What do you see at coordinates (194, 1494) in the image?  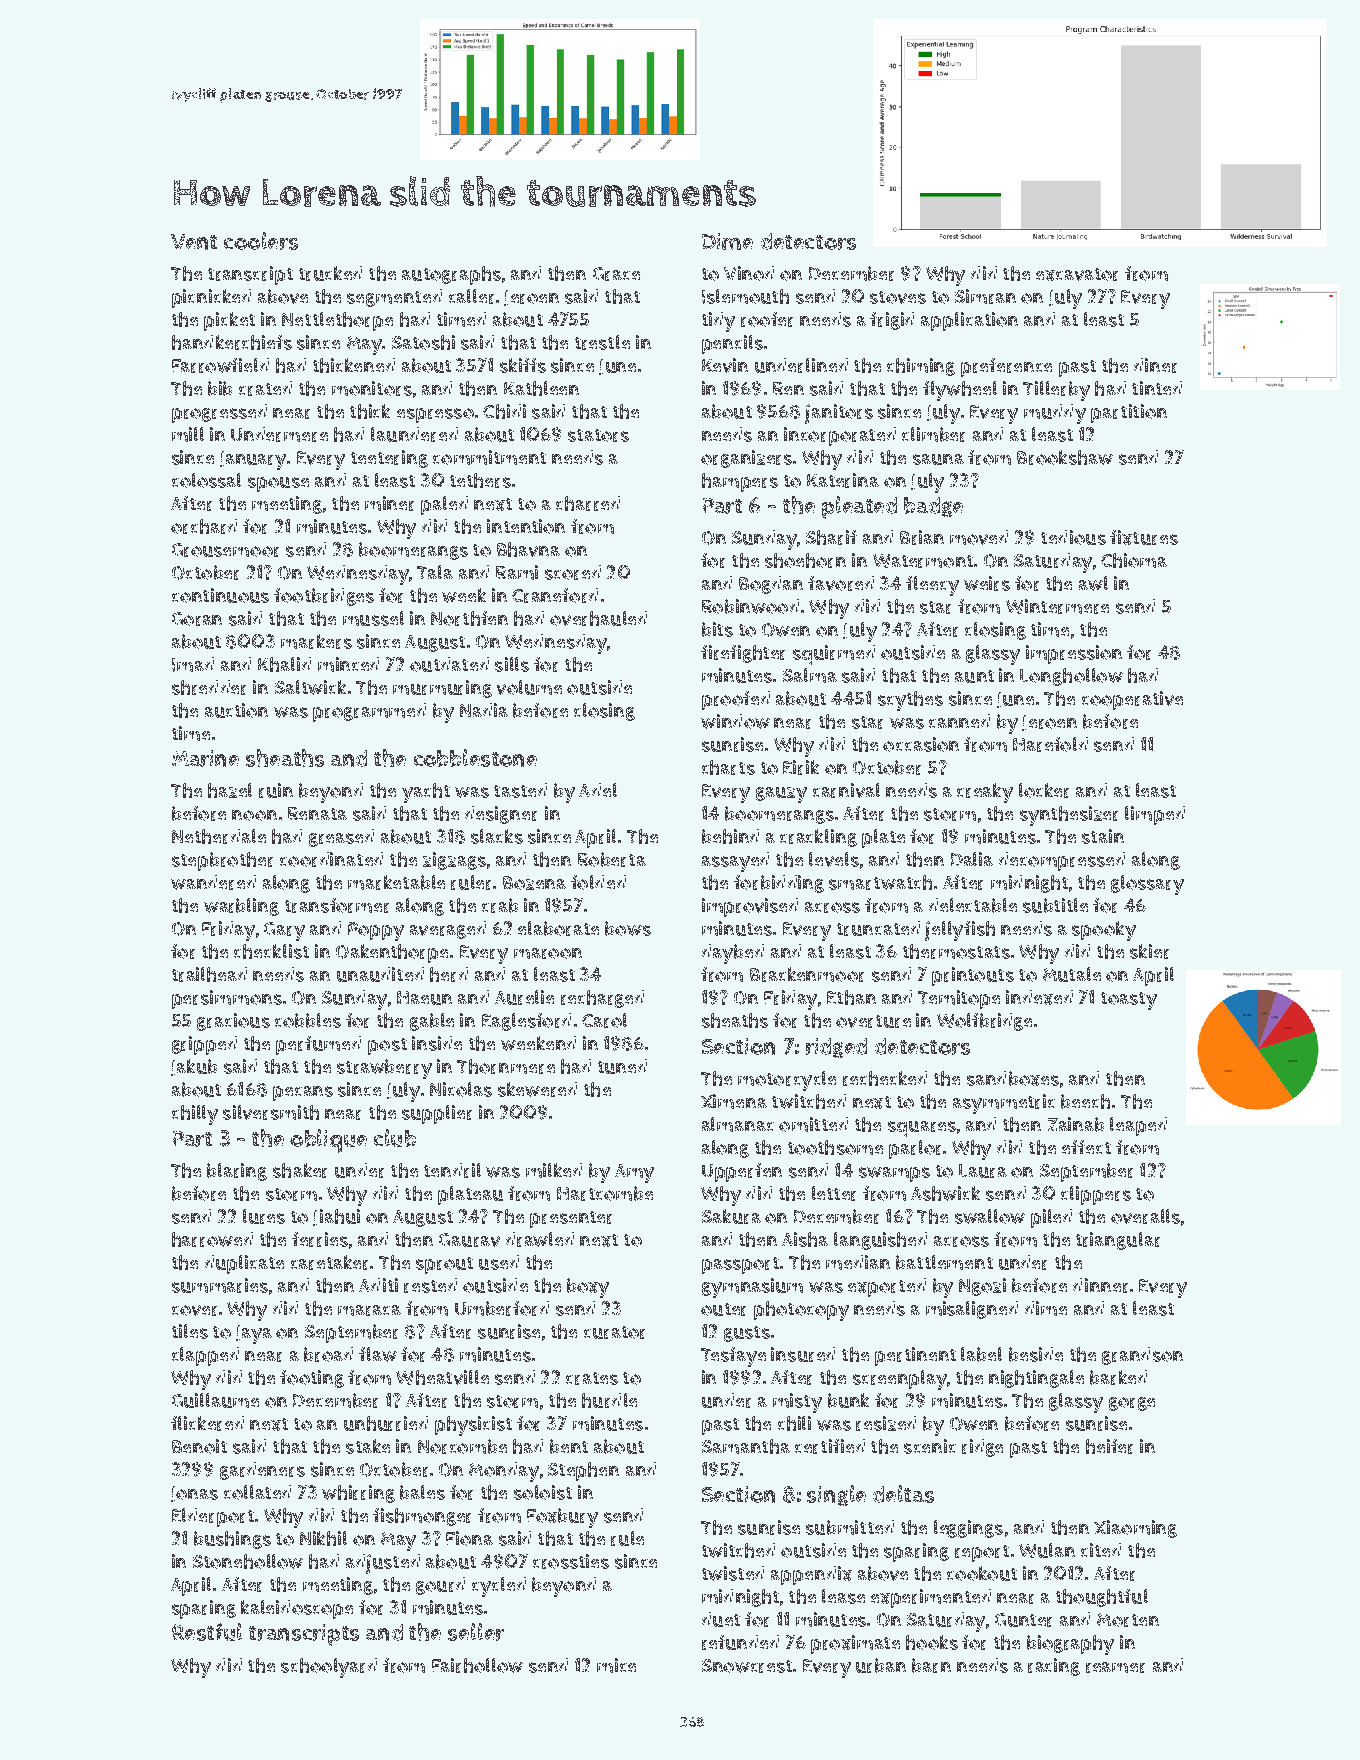 I see `Jonas` at bounding box center [194, 1494].
